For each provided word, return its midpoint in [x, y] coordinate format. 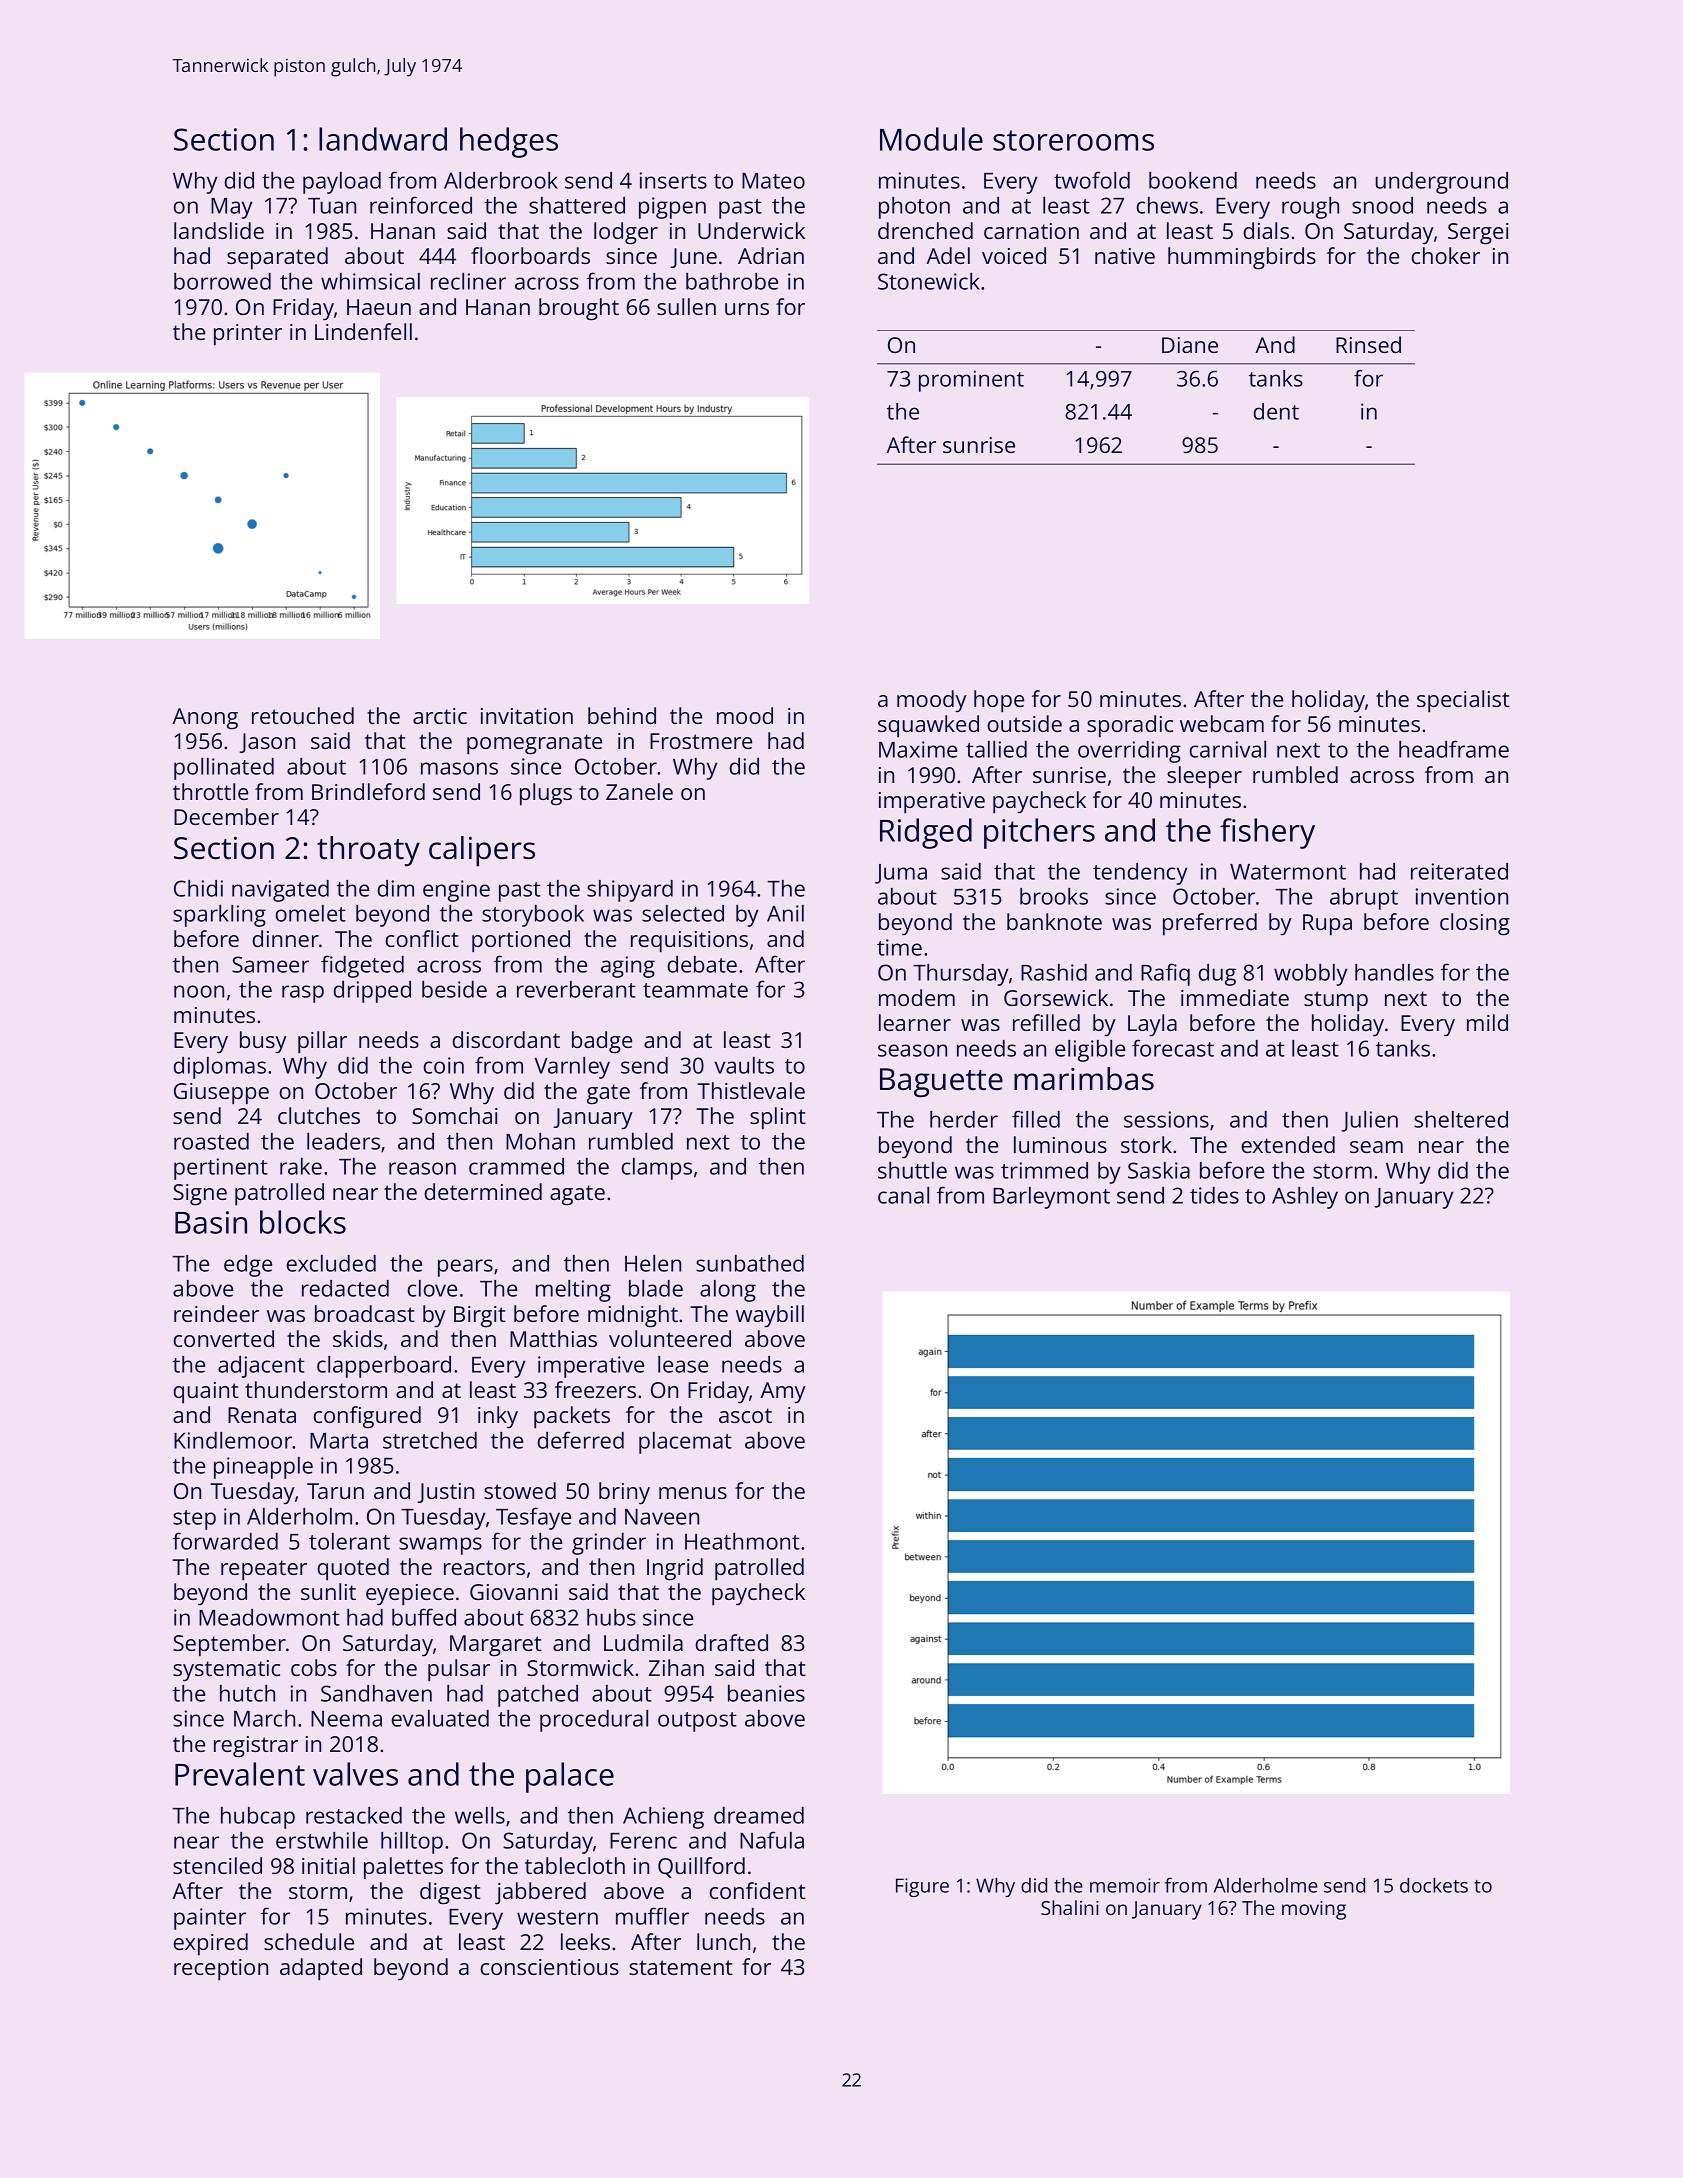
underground [1441, 183]
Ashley [1305, 1198]
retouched [303, 715]
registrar [256, 1747]
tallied [996, 749]
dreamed [759, 1815]
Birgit [480, 1317]
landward [383, 139]
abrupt [1364, 899]
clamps [656, 1169]
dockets [1434, 1885]
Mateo [773, 181]
